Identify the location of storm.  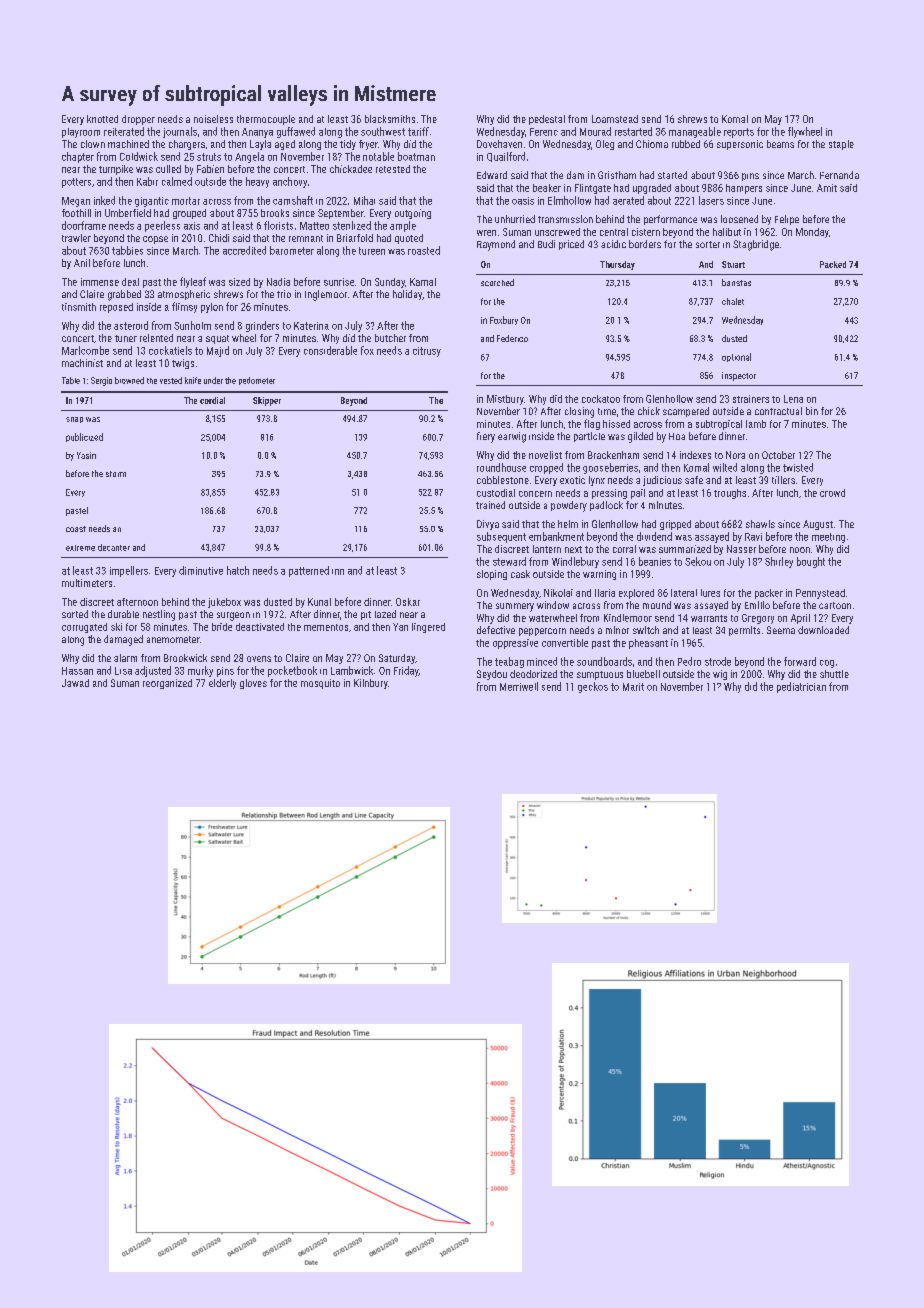
(116, 474).
